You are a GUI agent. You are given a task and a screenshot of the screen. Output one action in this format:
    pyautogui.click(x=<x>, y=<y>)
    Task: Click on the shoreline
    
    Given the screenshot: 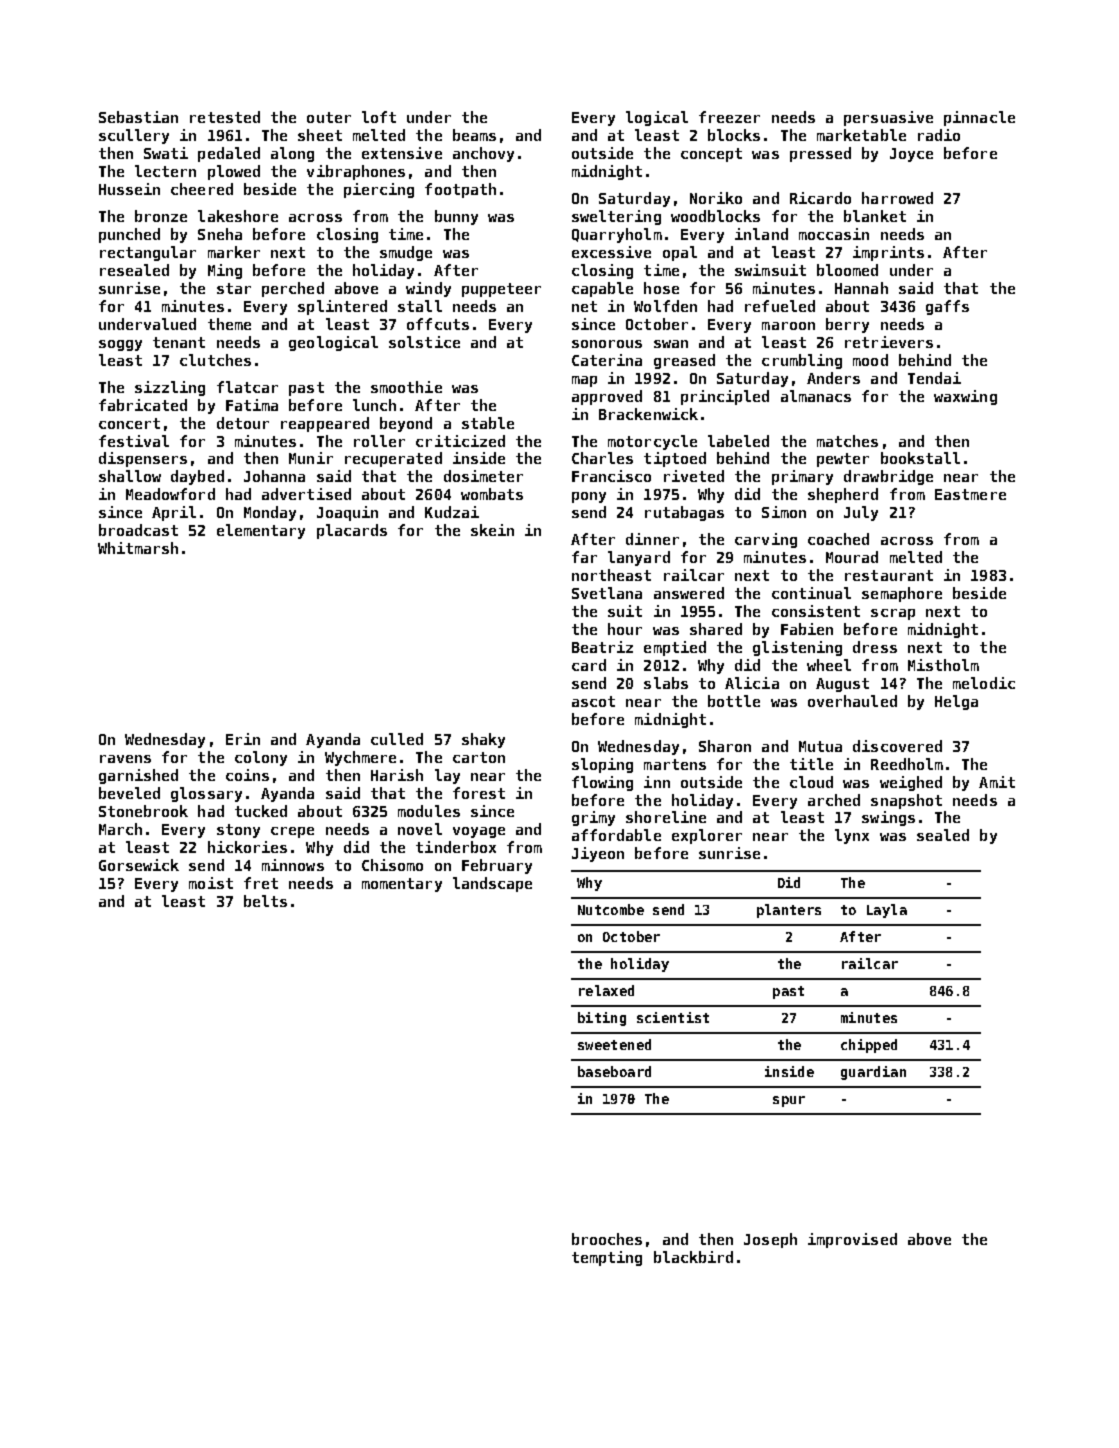 What is the action you would take?
    pyautogui.click(x=666, y=817)
